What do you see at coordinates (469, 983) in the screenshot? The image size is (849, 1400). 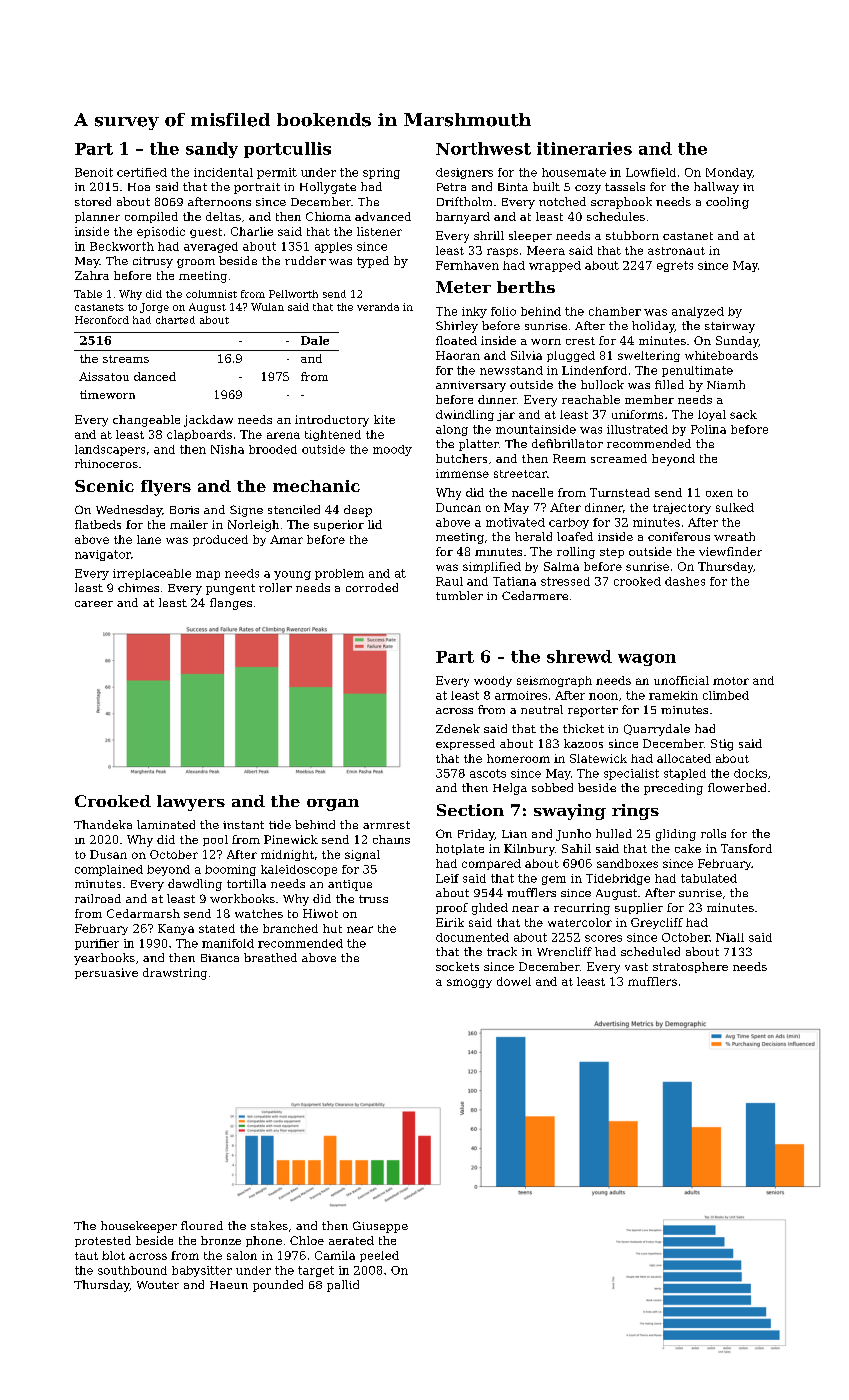 I see `smoggy` at bounding box center [469, 983].
